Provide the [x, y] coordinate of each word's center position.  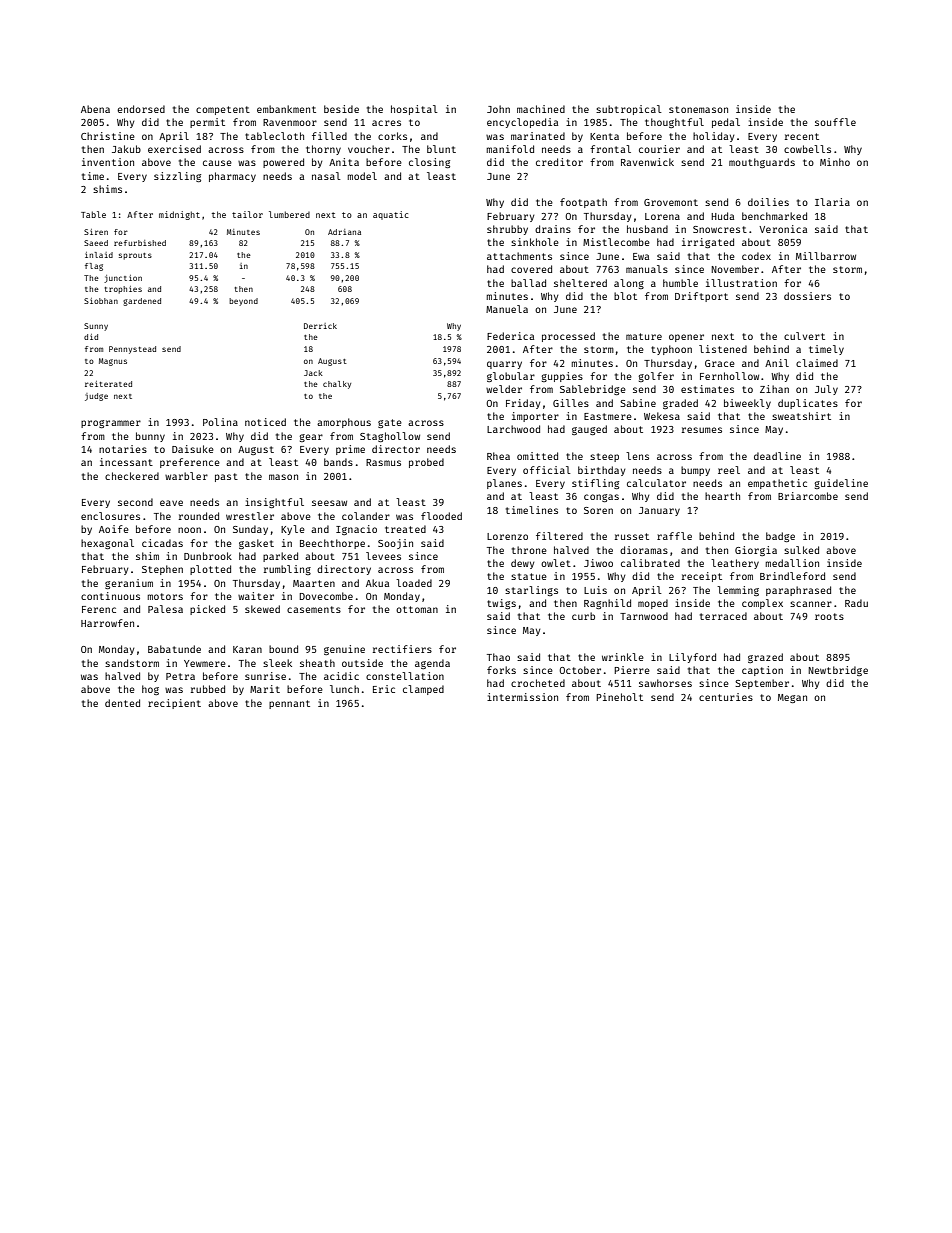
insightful [274, 503]
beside [341, 109]
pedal [726, 123]
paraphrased [798, 591]
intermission [522, 697]
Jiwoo [598, 563]
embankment [286, 109]
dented [122, 703]
